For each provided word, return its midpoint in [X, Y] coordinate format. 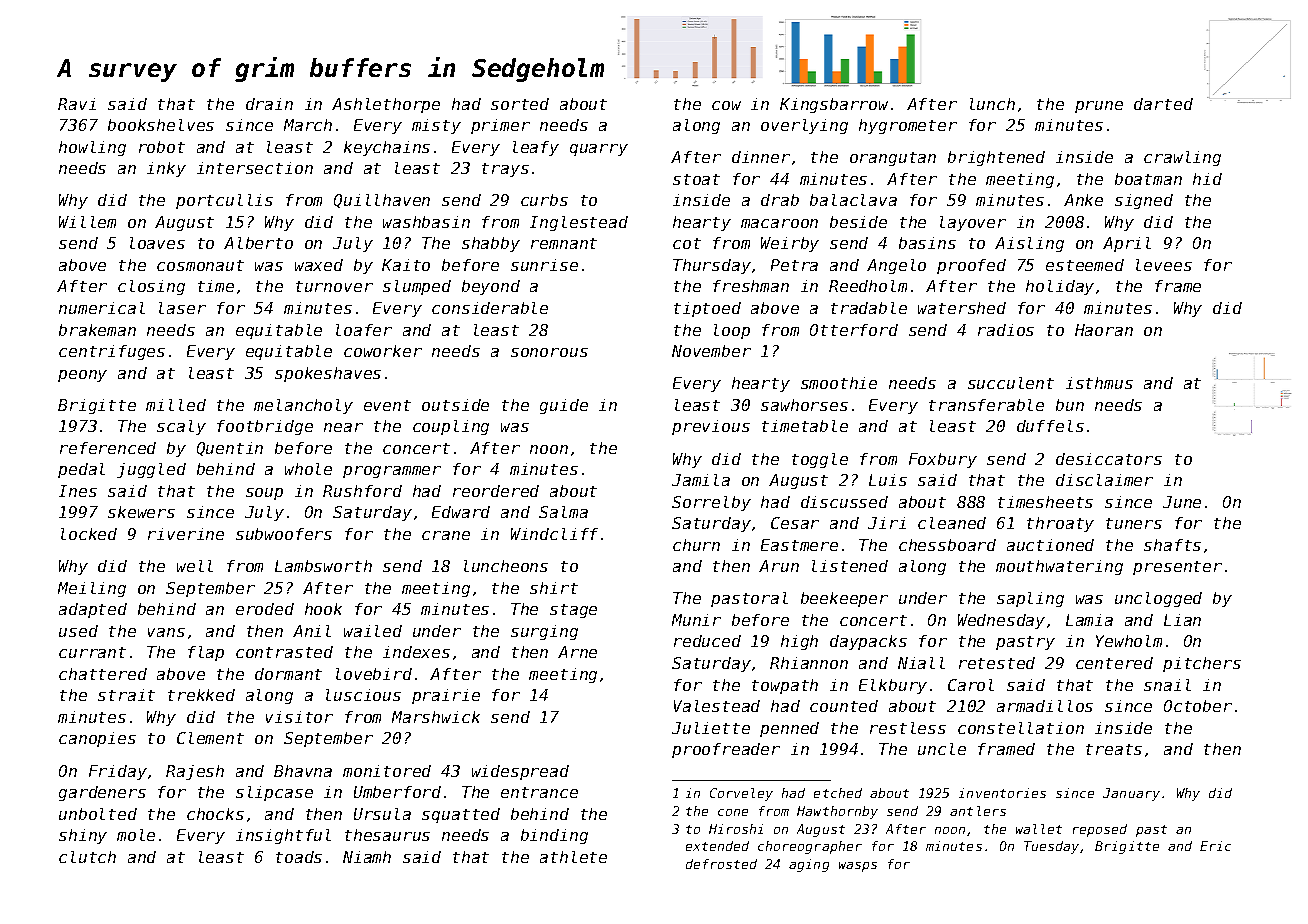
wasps [858, 867]
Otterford [854, 330]
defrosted [721, 864]
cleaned [952, 523]
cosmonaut [200, 265]
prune [1099, 107]
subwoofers [284, 534]
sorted [520, 104]
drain [269, 104]
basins [927, 243]
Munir [696, 620]
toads [299, 857]
